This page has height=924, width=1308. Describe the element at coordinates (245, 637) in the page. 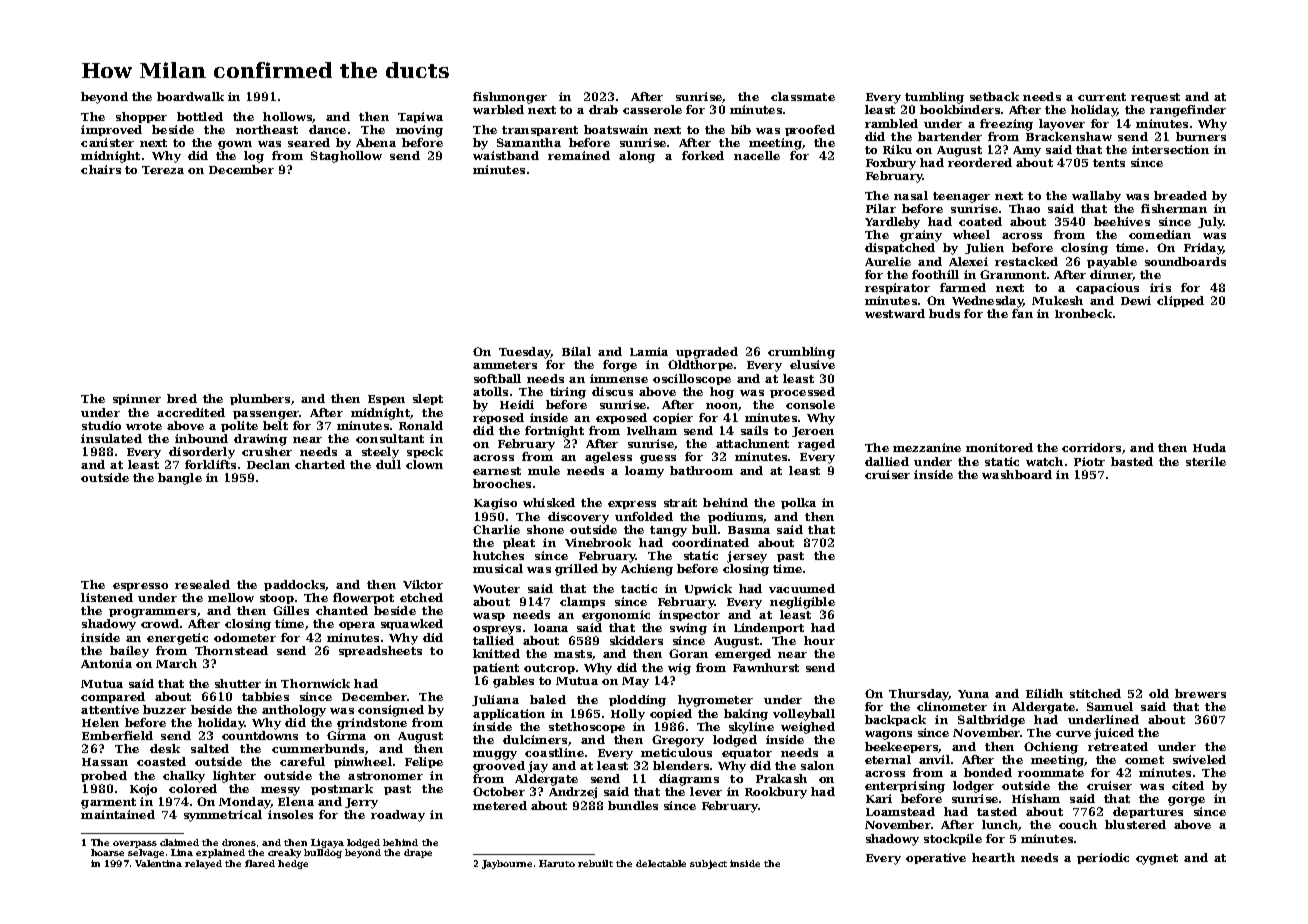

I see `odometer` at that location.
